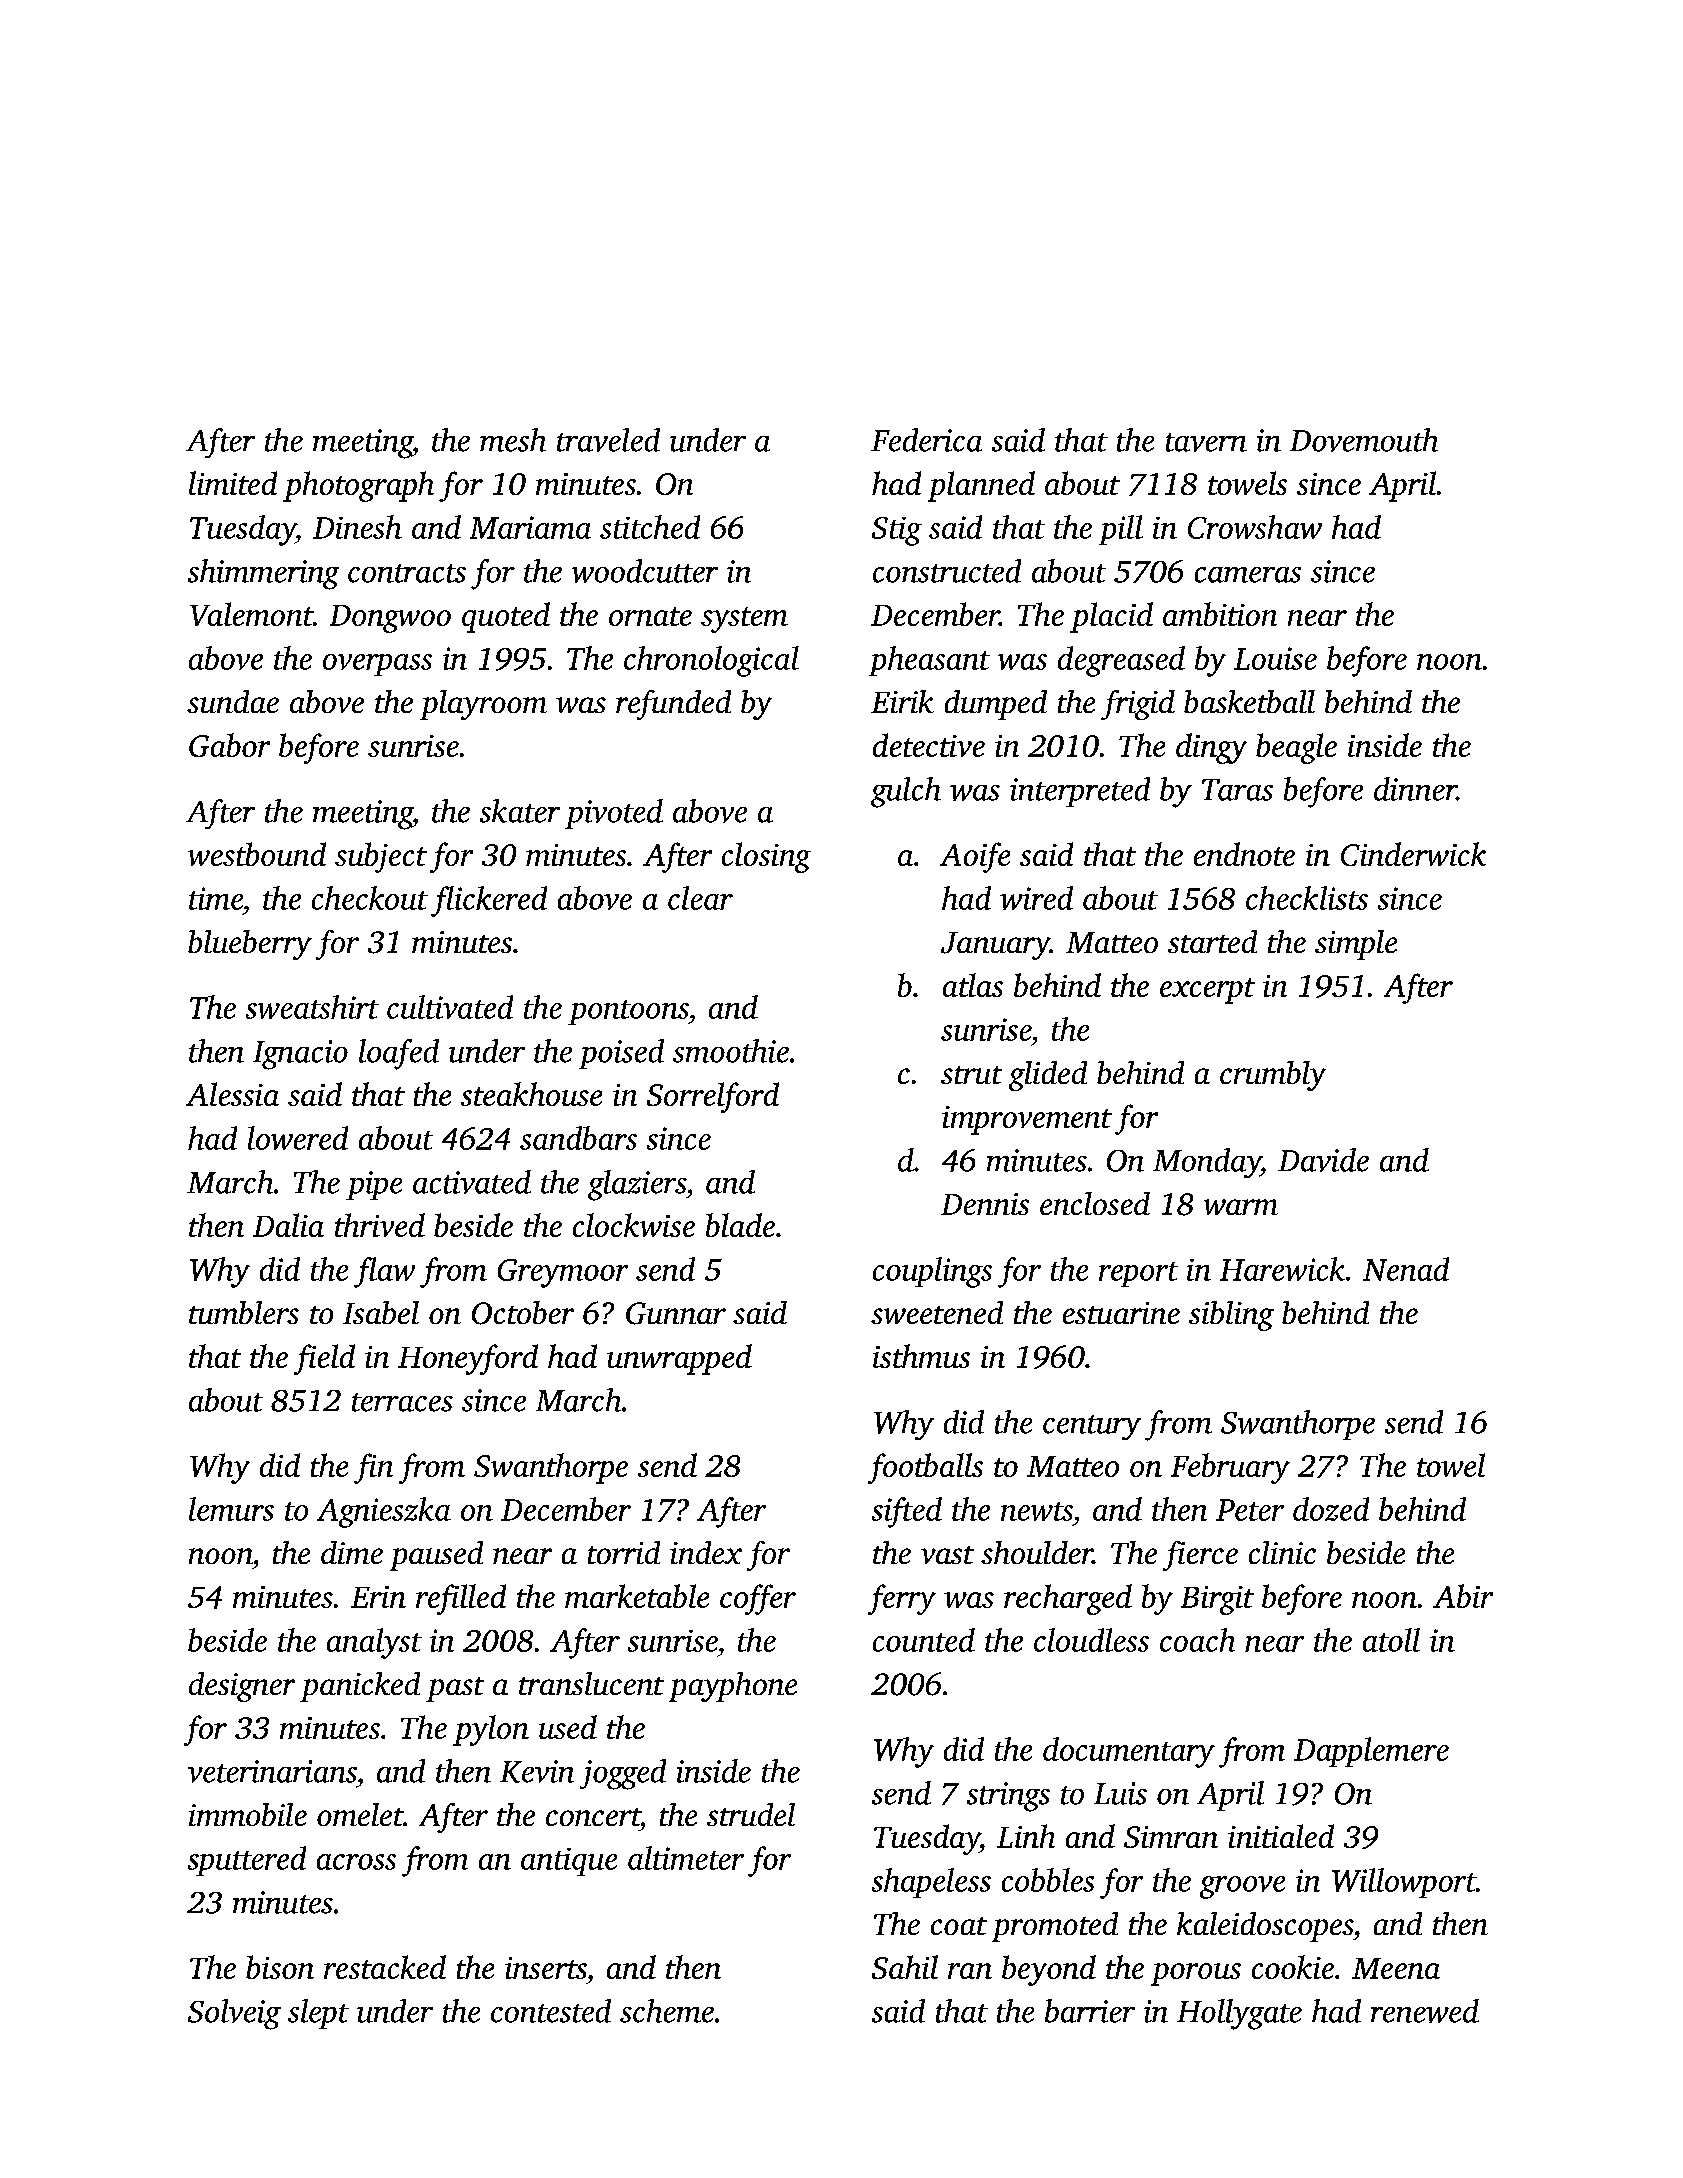 Image resolution: width=1683 pixels, height=2178 pixels. What do you see at coordinates (280, 1967) in the document?
I see `bison` at bounding box center [280, 1967].
